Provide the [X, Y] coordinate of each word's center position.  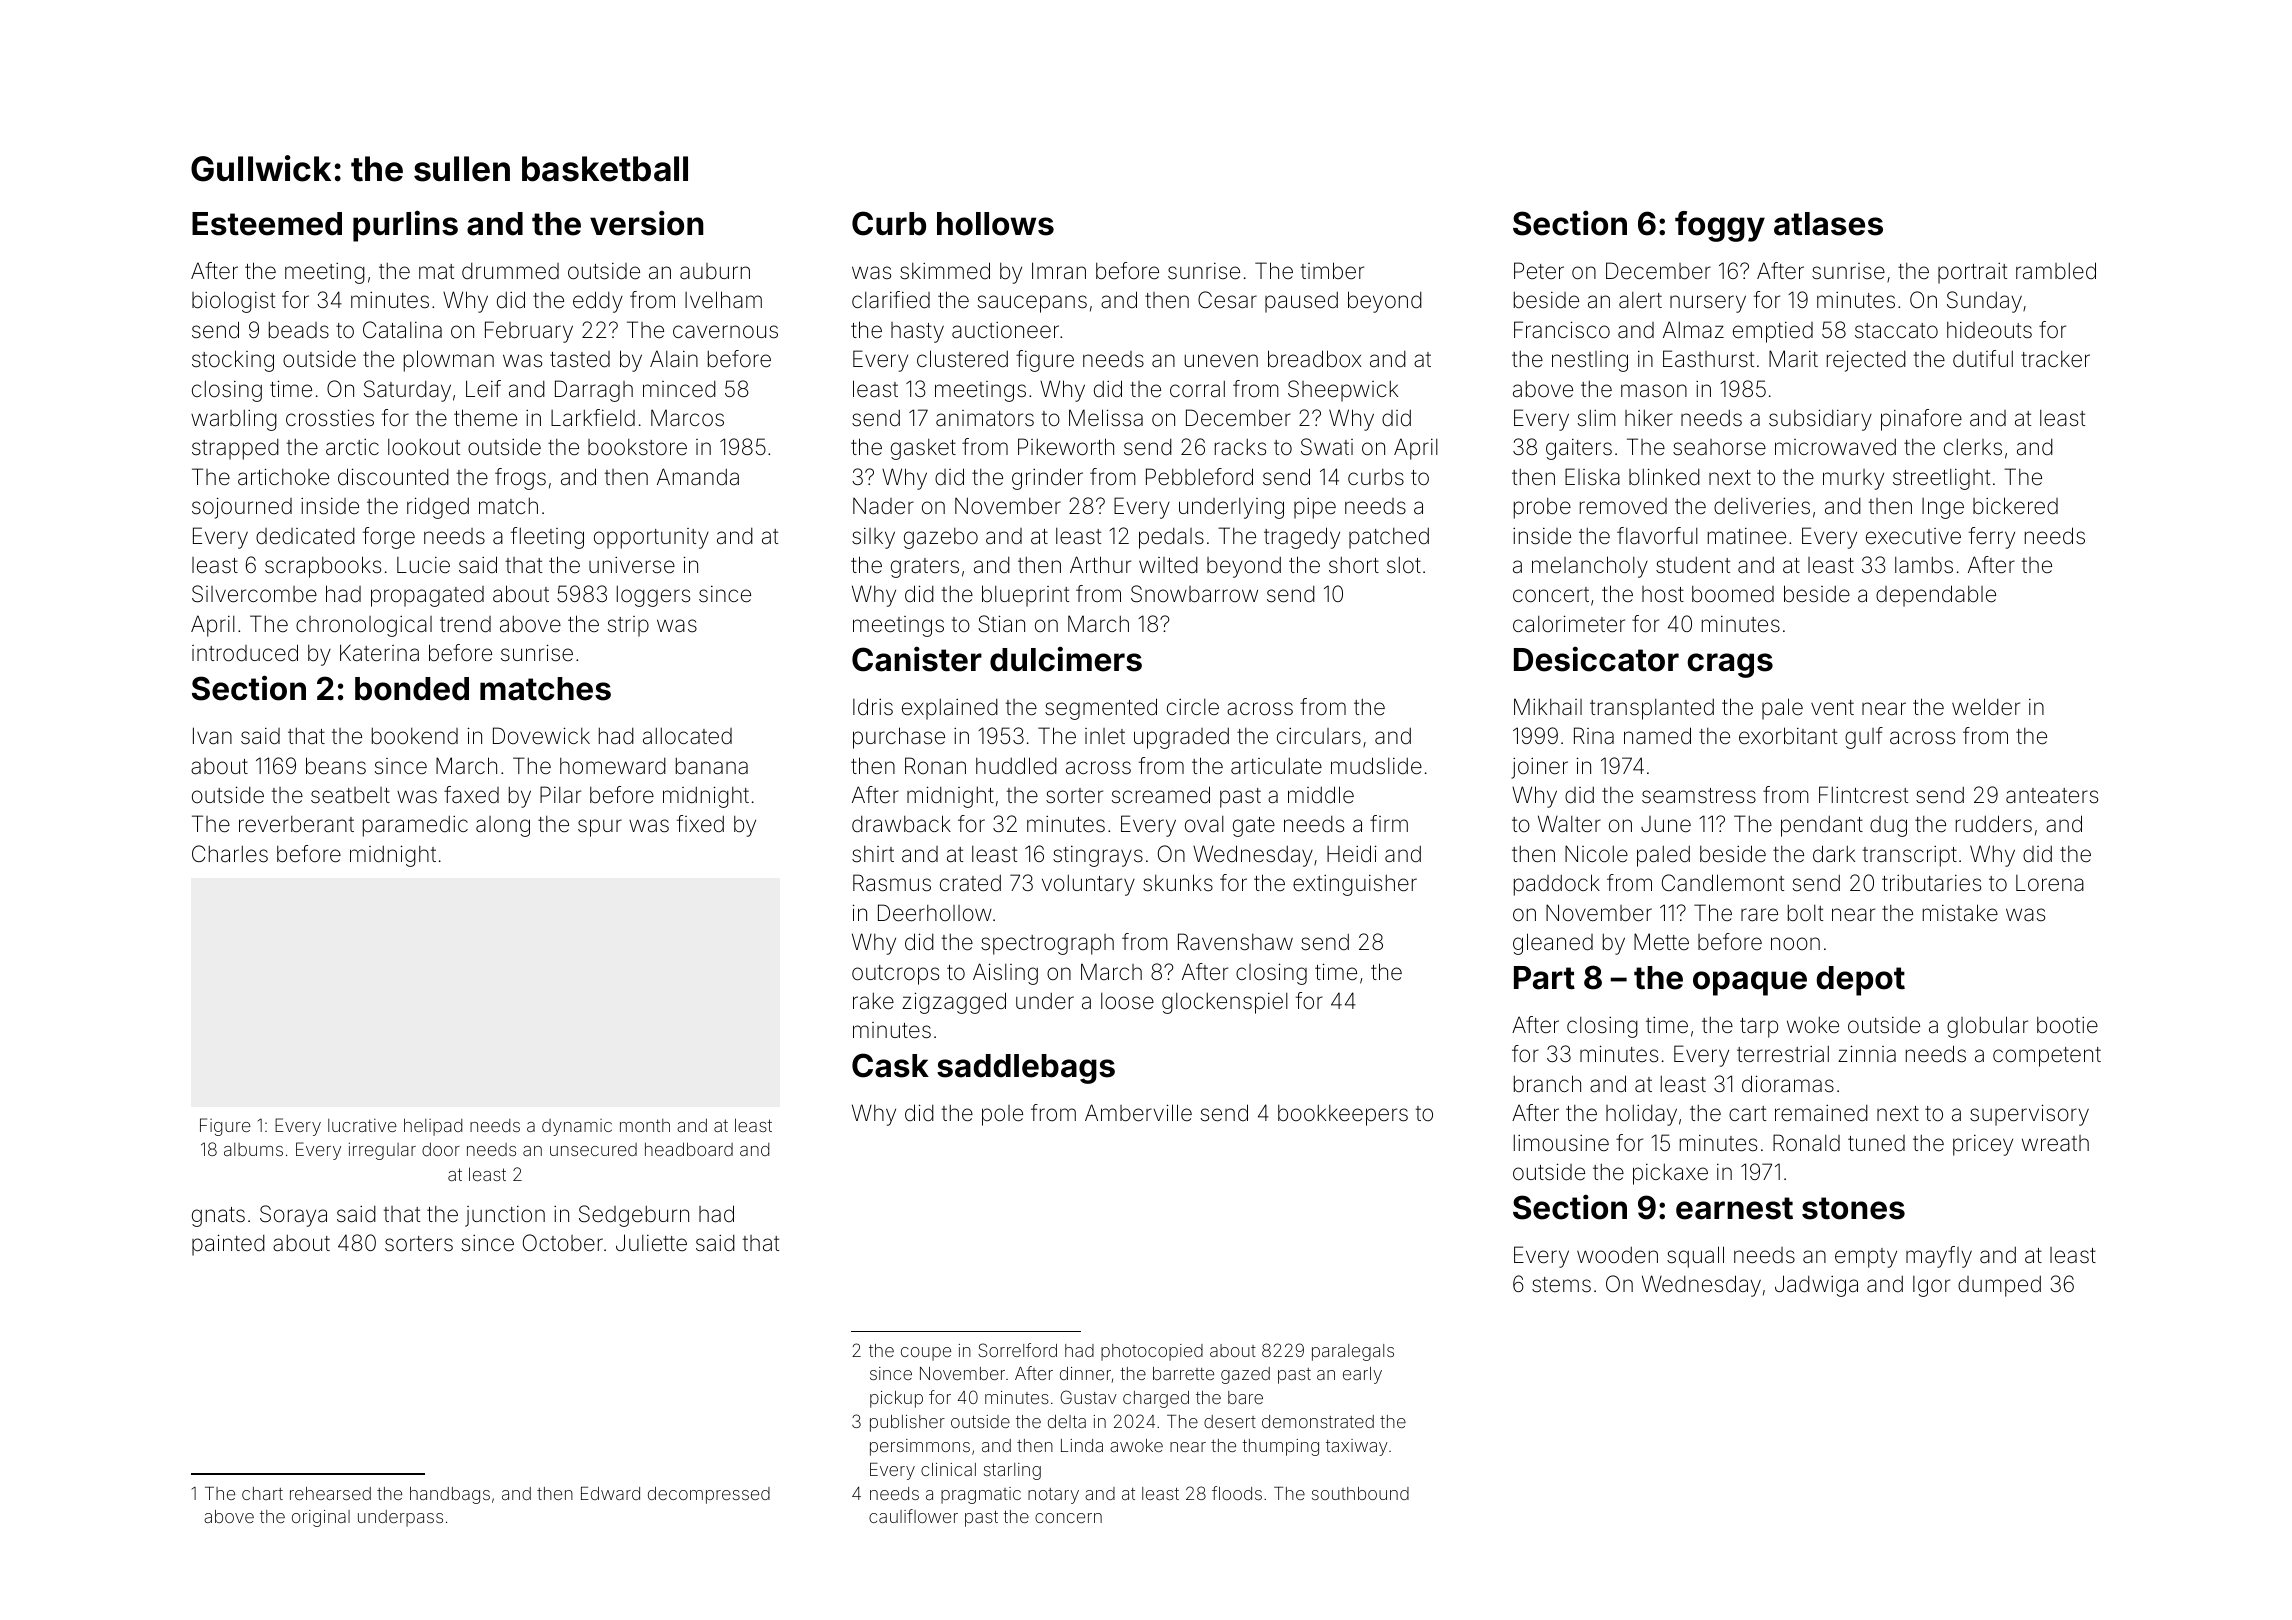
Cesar [1227, 300]
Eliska [1592, 477]
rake [873, 1001]
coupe [926, 1354]
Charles [230, 854]
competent [2047, 1057]
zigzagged [954, 1003]
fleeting [547, 538]
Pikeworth [1066, 447]
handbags [450, 1495]
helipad [433, 1127]
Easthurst [1708, 359]
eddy [598, 302]
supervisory [2029, 1115]
